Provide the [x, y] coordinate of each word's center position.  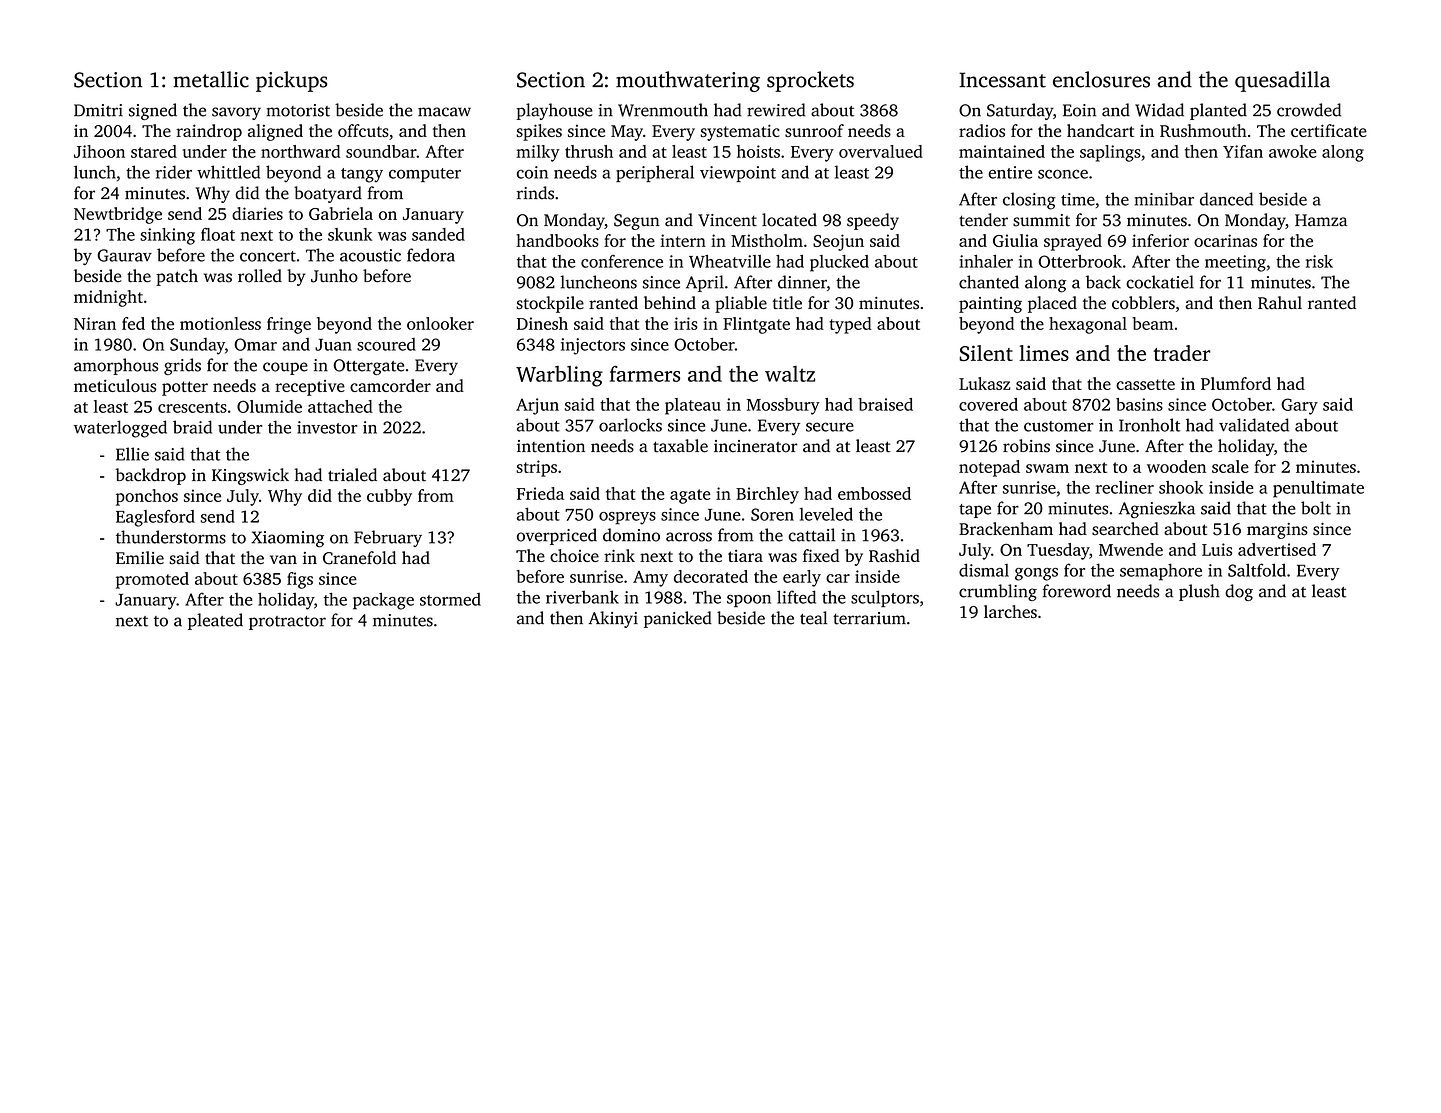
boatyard [328, 194]
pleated [215, 621]
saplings [1110, 153]
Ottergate [368, 367]
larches [1010, 611]
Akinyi [613, 619]
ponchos [147, 497]
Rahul [1280, 303]
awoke [1292, 151]
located [789, 220]
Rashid [894, 555]
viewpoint [738, 174]
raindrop [209, 132]
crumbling [998, 592]
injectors [593, 346]
